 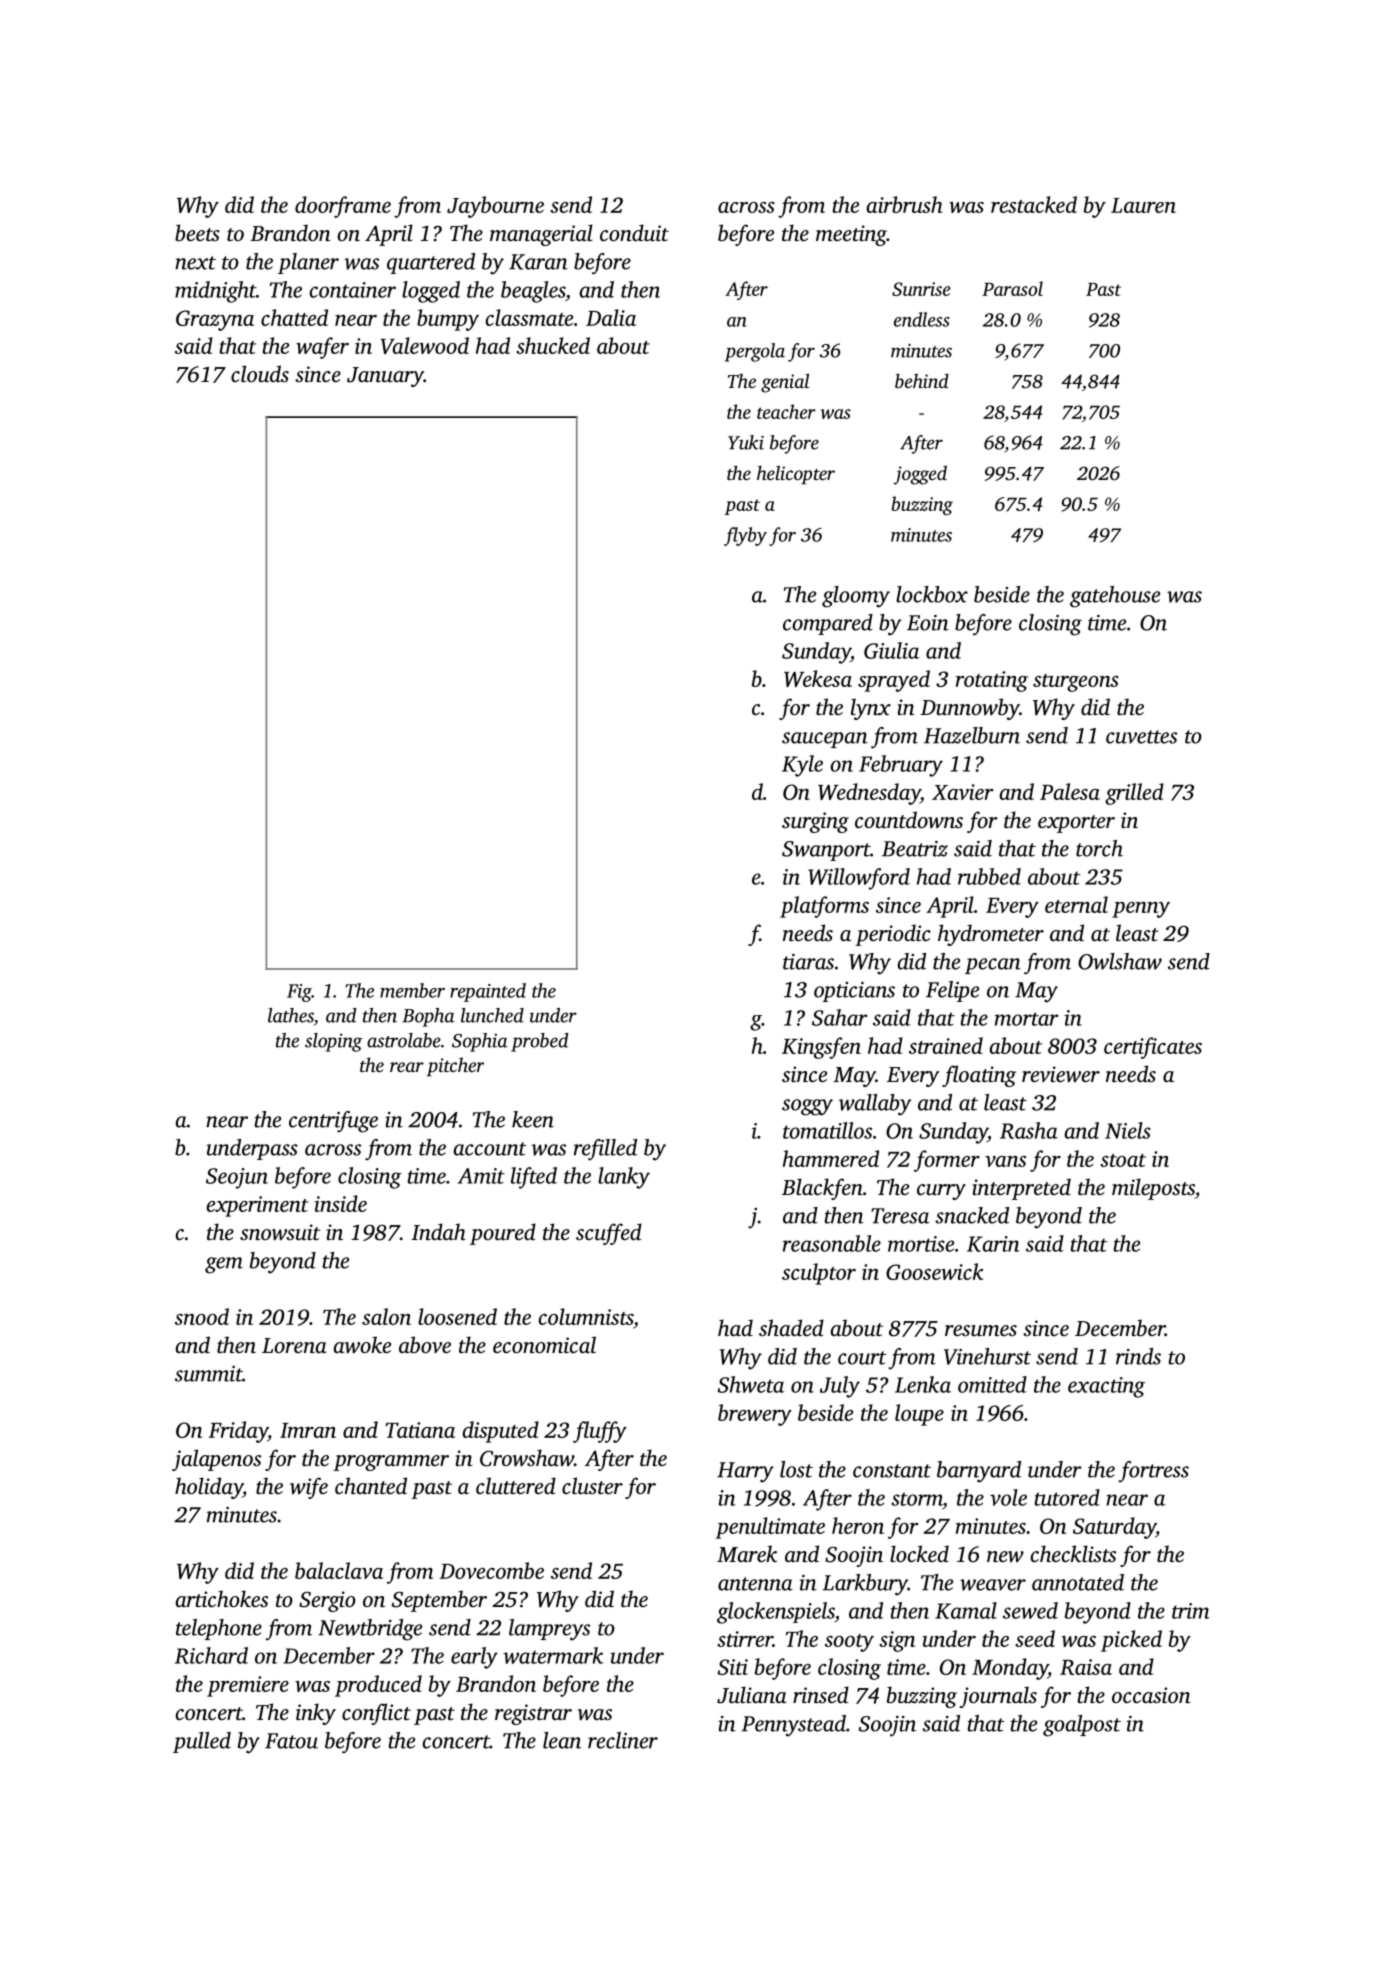 I want to click on artichokes, so click(x=221, y=1598).
